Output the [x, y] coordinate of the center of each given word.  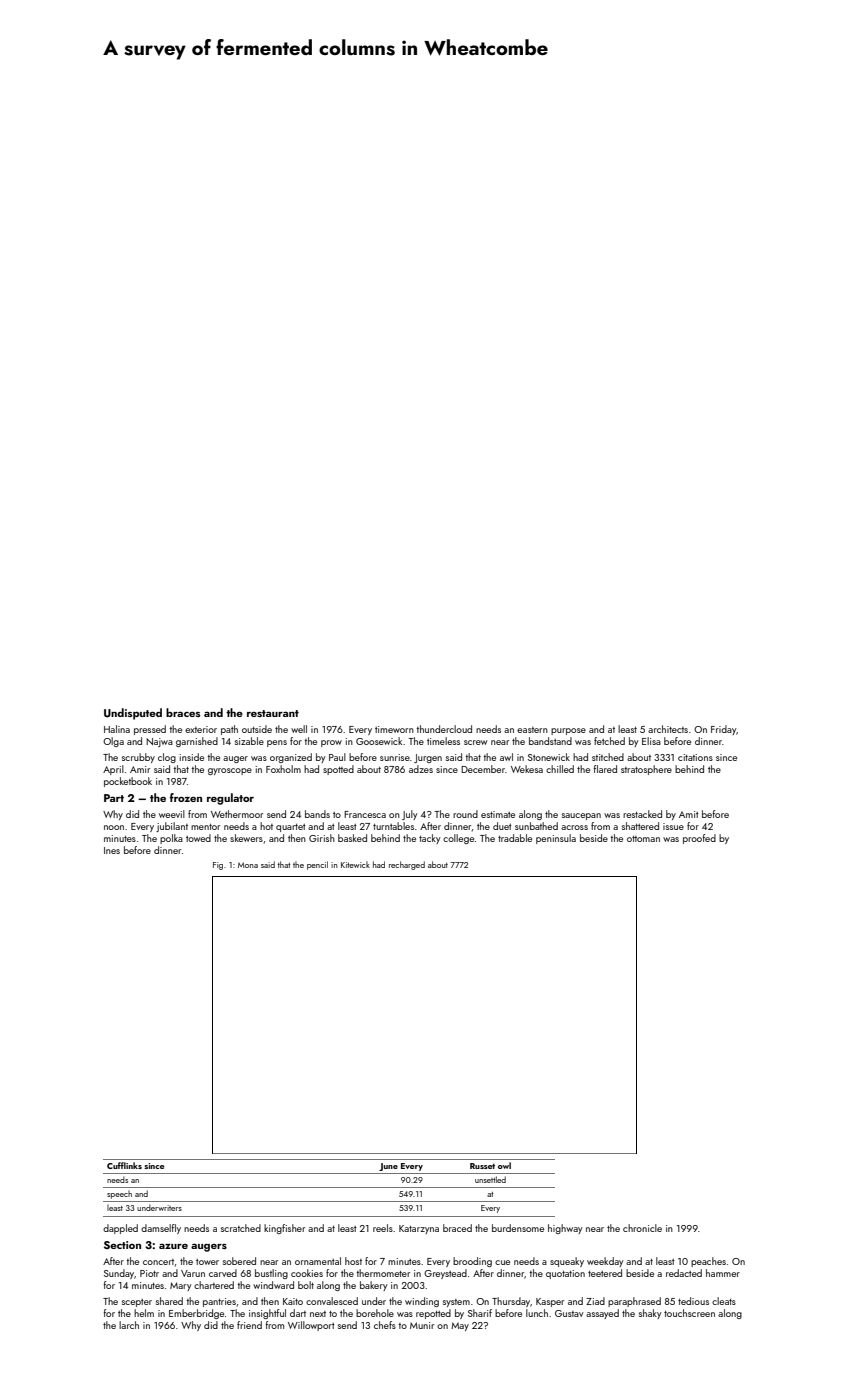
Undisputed [133, 714]
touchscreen [689, 1313]
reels [383, 1228]
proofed [699, 839]
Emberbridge [196, 1314]
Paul [337, 757]
